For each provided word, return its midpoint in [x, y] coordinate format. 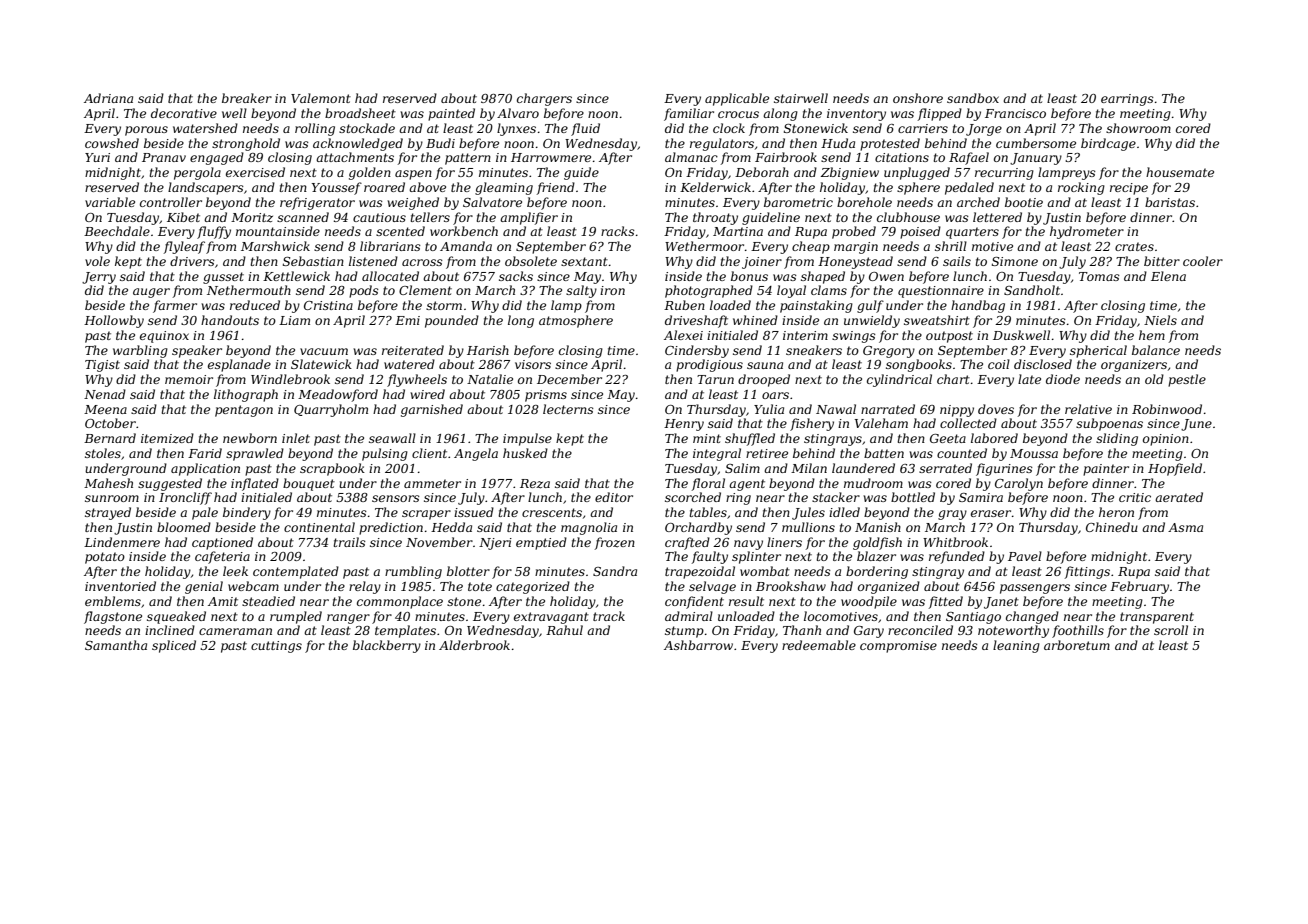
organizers [1134, 366]
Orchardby [698, 528]
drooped [764, 380]
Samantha [116, 645]
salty [581, 291]
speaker [197, 351]
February [1139, 587]
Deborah [762, 172]
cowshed [112, 143]
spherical [1098, 351]
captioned [222, 543]
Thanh [802, 630]
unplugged [917, 173]
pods [364, 291]
